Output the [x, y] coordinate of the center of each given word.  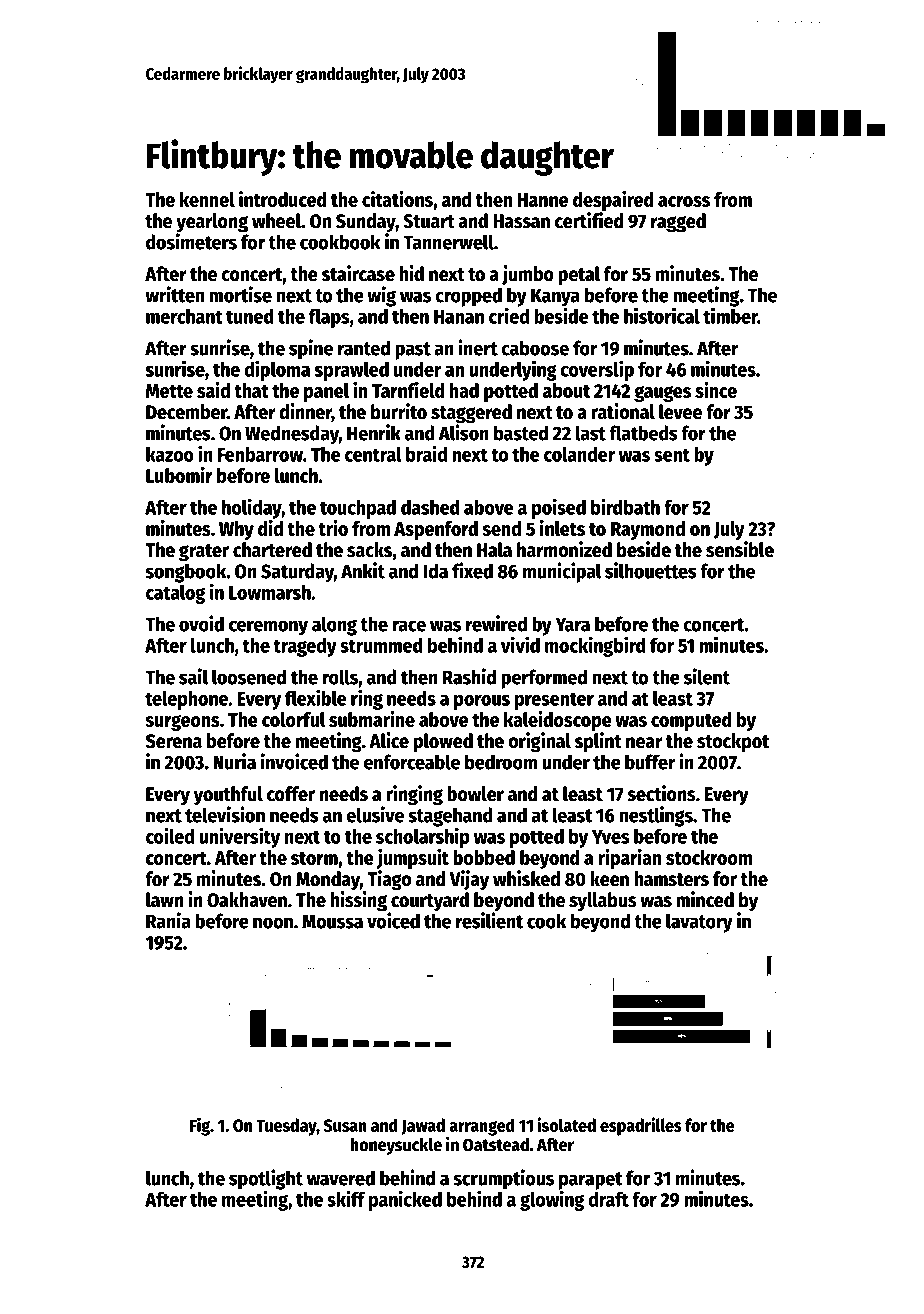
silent [707, 676]
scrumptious [504, 1179]
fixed [472, 570]
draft [608, 1199]
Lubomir [179, 475]
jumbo [528, 275]
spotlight [266, 1179]
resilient [489, 920]
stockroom [709, 857]
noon [273, 923]
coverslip [597, 371]
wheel [276, 221]
